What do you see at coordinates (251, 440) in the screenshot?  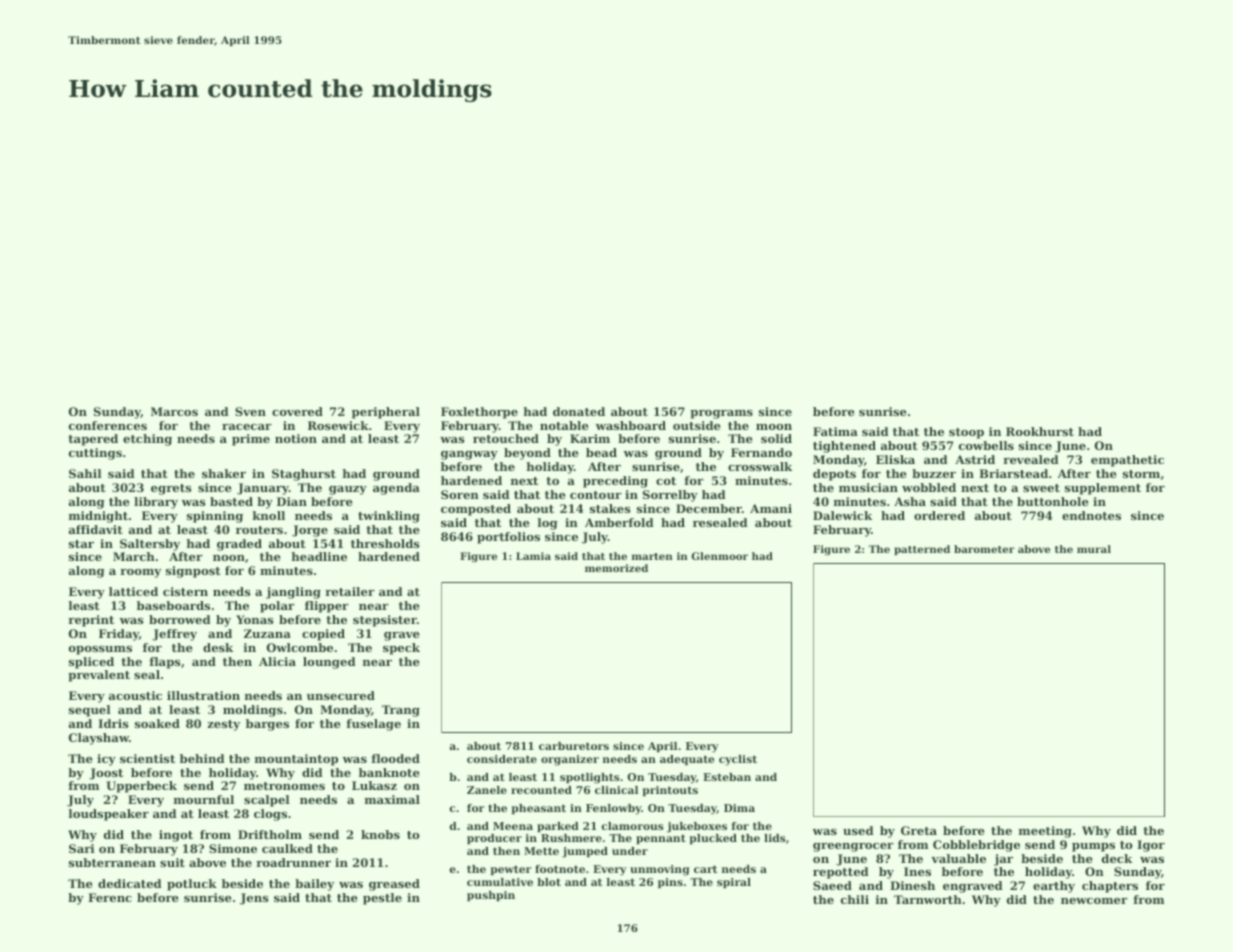 I see `prime` at bounding box center [251, 440].
